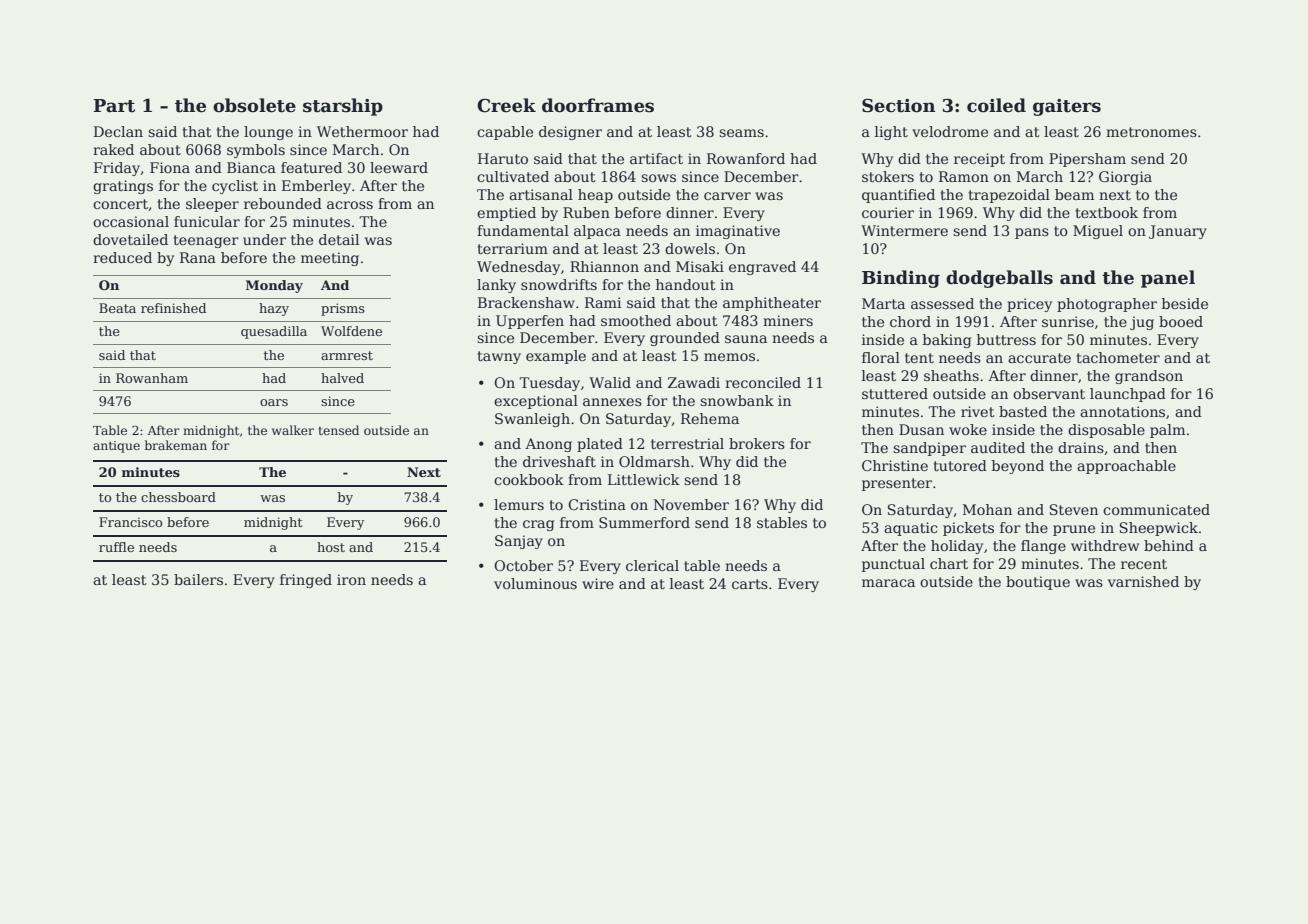 The image size is (1308, 924). What do you see at coordinates (274, 309) in the image?
I see `hazy` at bounding box center [274, 309].
